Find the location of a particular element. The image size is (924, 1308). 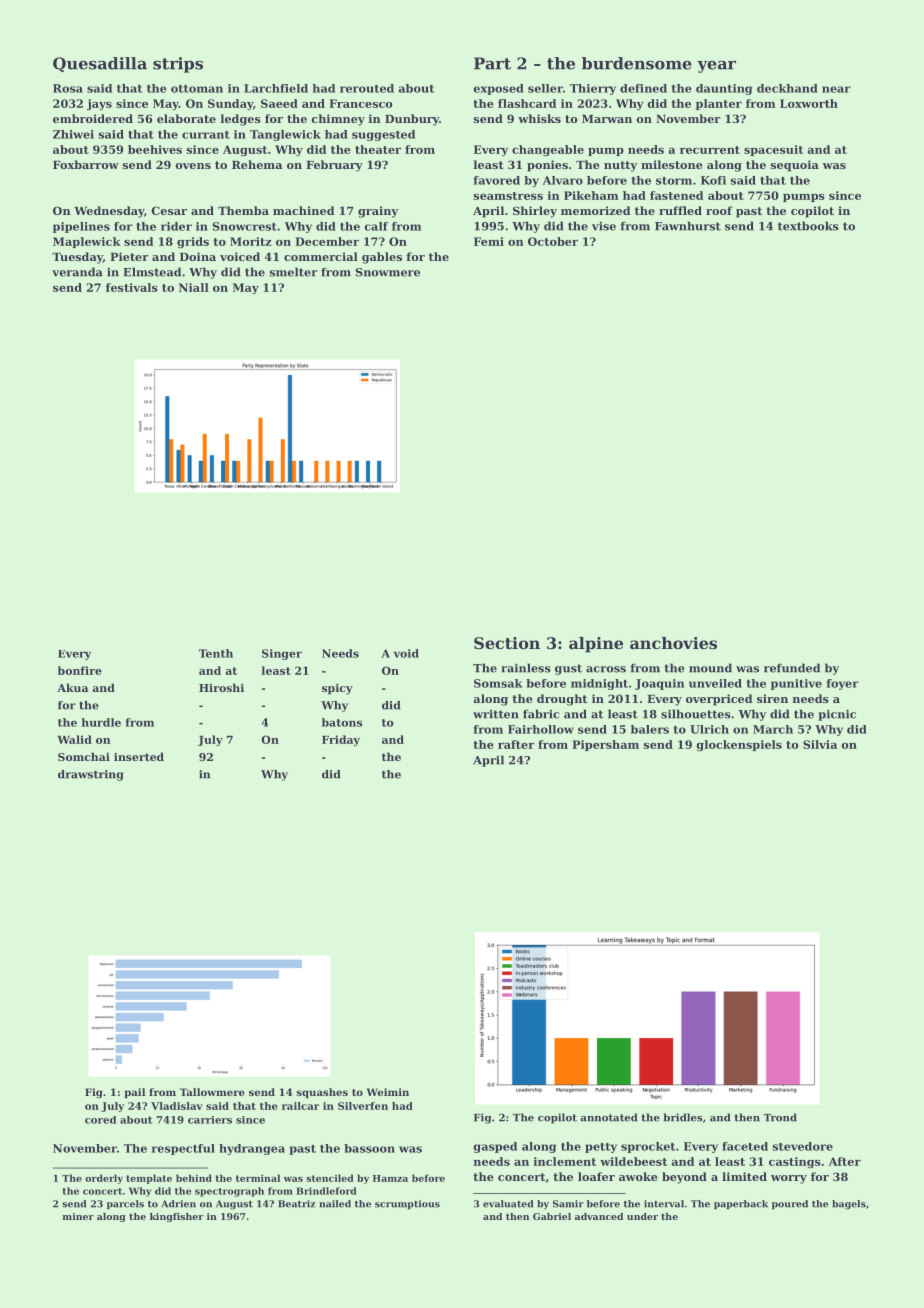

year is located at coordinates (716, 67).
